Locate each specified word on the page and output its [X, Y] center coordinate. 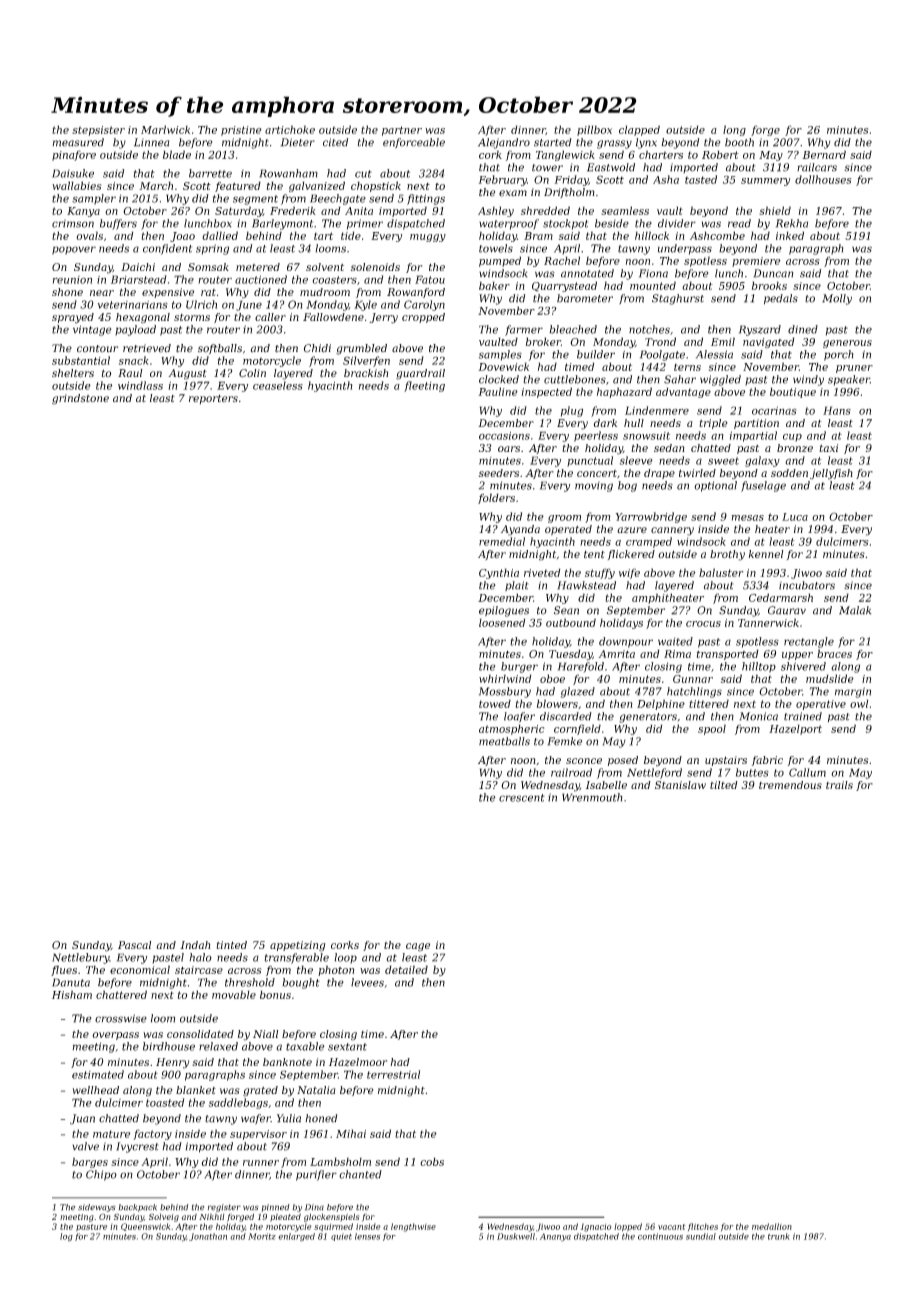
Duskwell [516, 1236]
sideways [97, 1208]
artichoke [290, 129]
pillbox [594, 130]
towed [495, 703]
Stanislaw [680, 785]
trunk [779, 1236]
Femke [565, 741]
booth [739, 142]
